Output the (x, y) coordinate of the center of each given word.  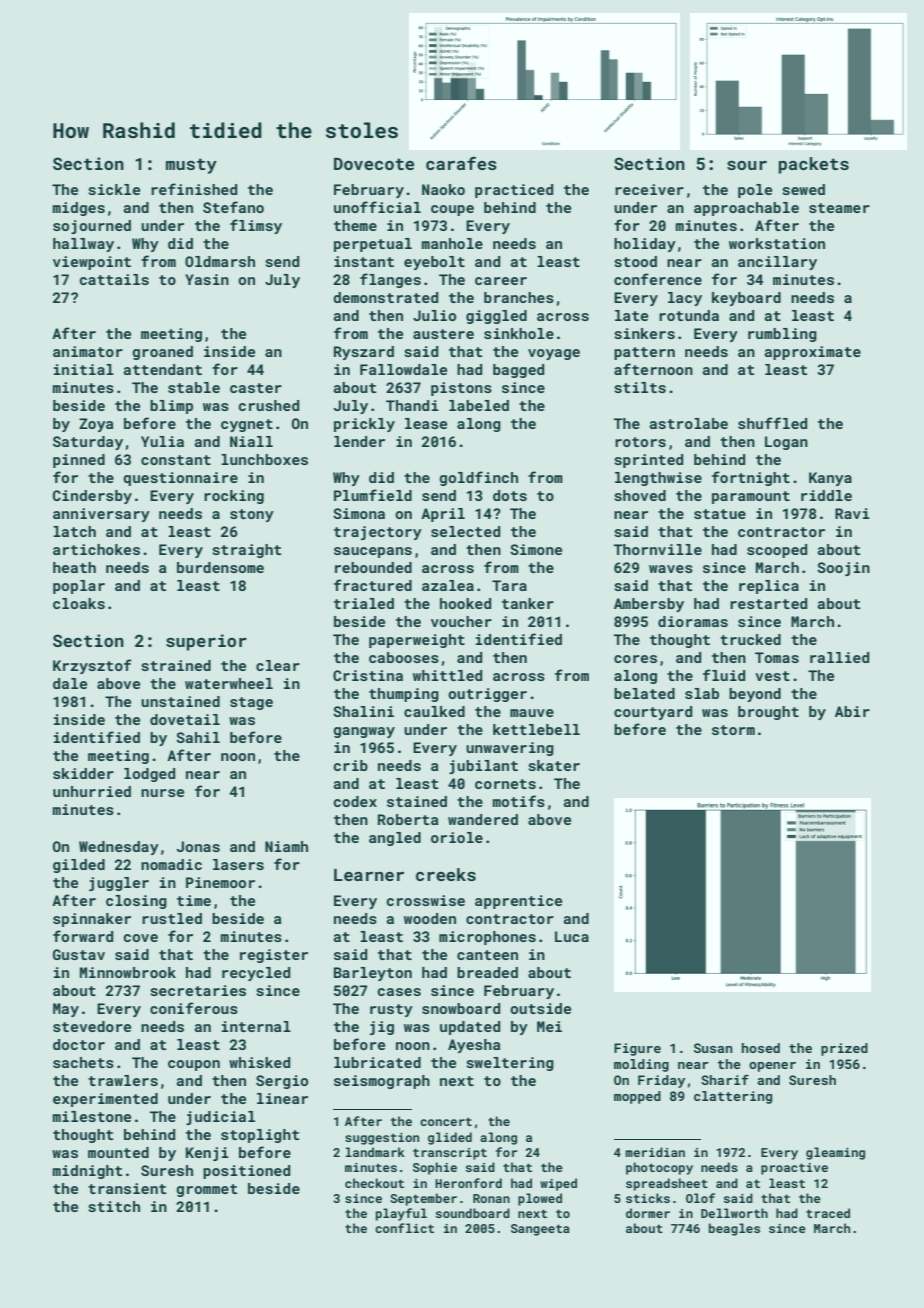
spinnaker (92, 920)
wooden (430, 918)
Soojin (843, 569)
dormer (648, 1213)
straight (246, 551)
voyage (554, 354)
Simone (536, 549)
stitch (114, 1206)
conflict (404, 1228)
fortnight (751, 478)
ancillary (777, 263)
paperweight (417, 641)
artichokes (96, 549)
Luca (572, 936)
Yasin (207, 279)
